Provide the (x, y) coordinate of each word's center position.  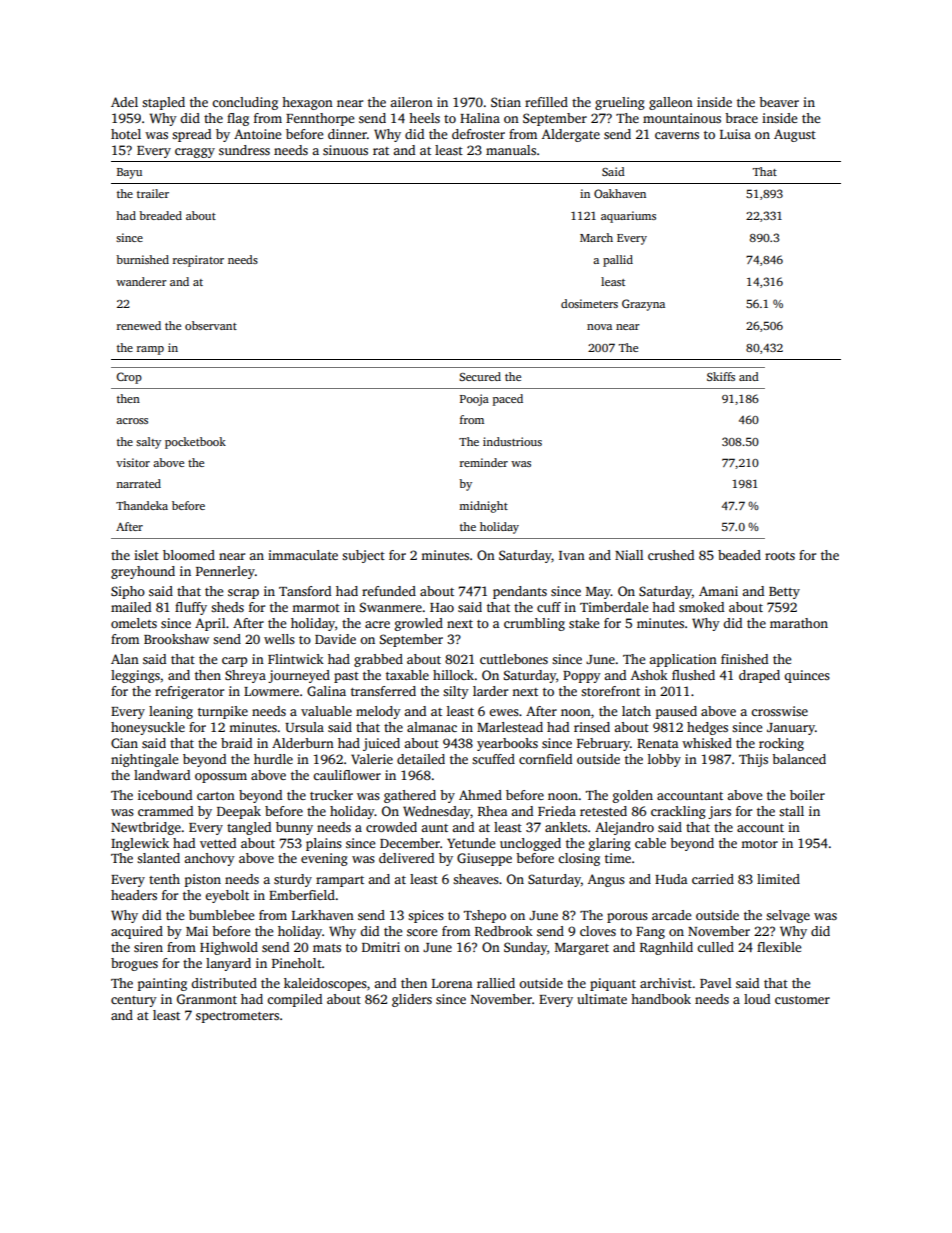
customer (802, 1000)
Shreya (245, 676)
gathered (410, 796)
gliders (412, 1000)
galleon (671, 103)
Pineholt (297, 963)
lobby (664, 760)
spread (191, 135)
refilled (546, 102)
